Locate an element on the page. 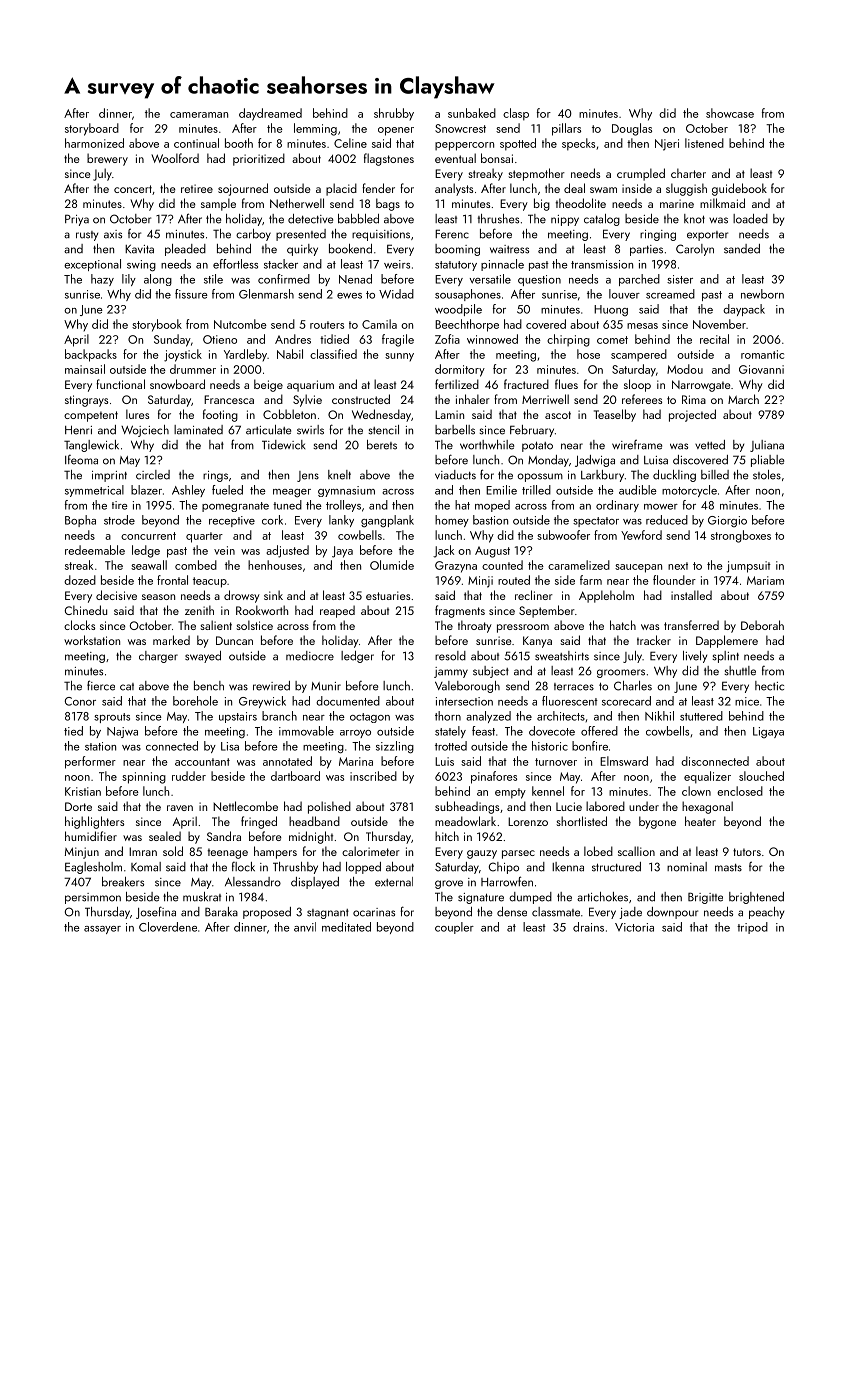 The image size is (849, 1400). sunny is located at coordinates (399, 357).
